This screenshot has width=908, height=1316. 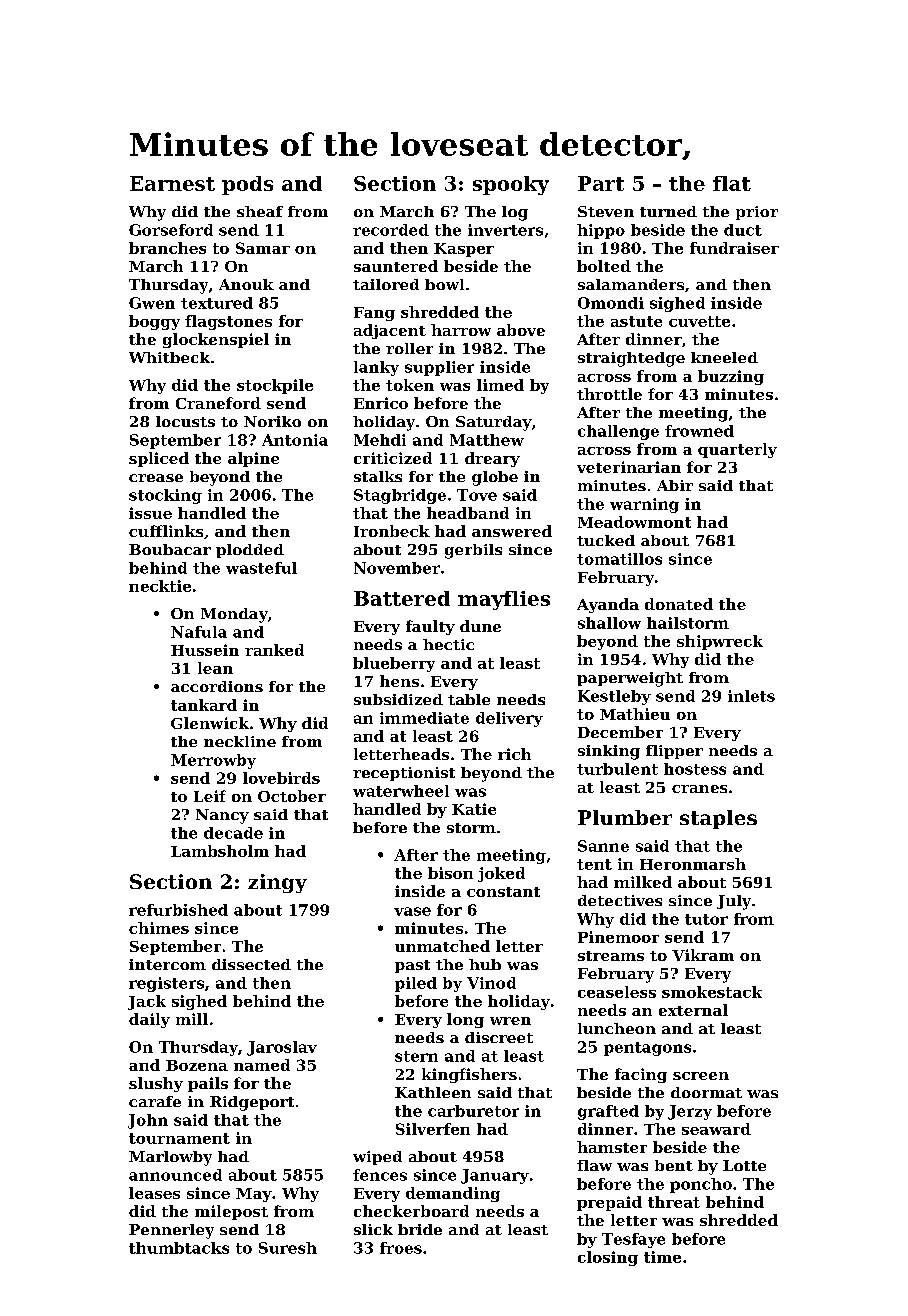 I want to click on receptionist, so click(x=404, y=774).
